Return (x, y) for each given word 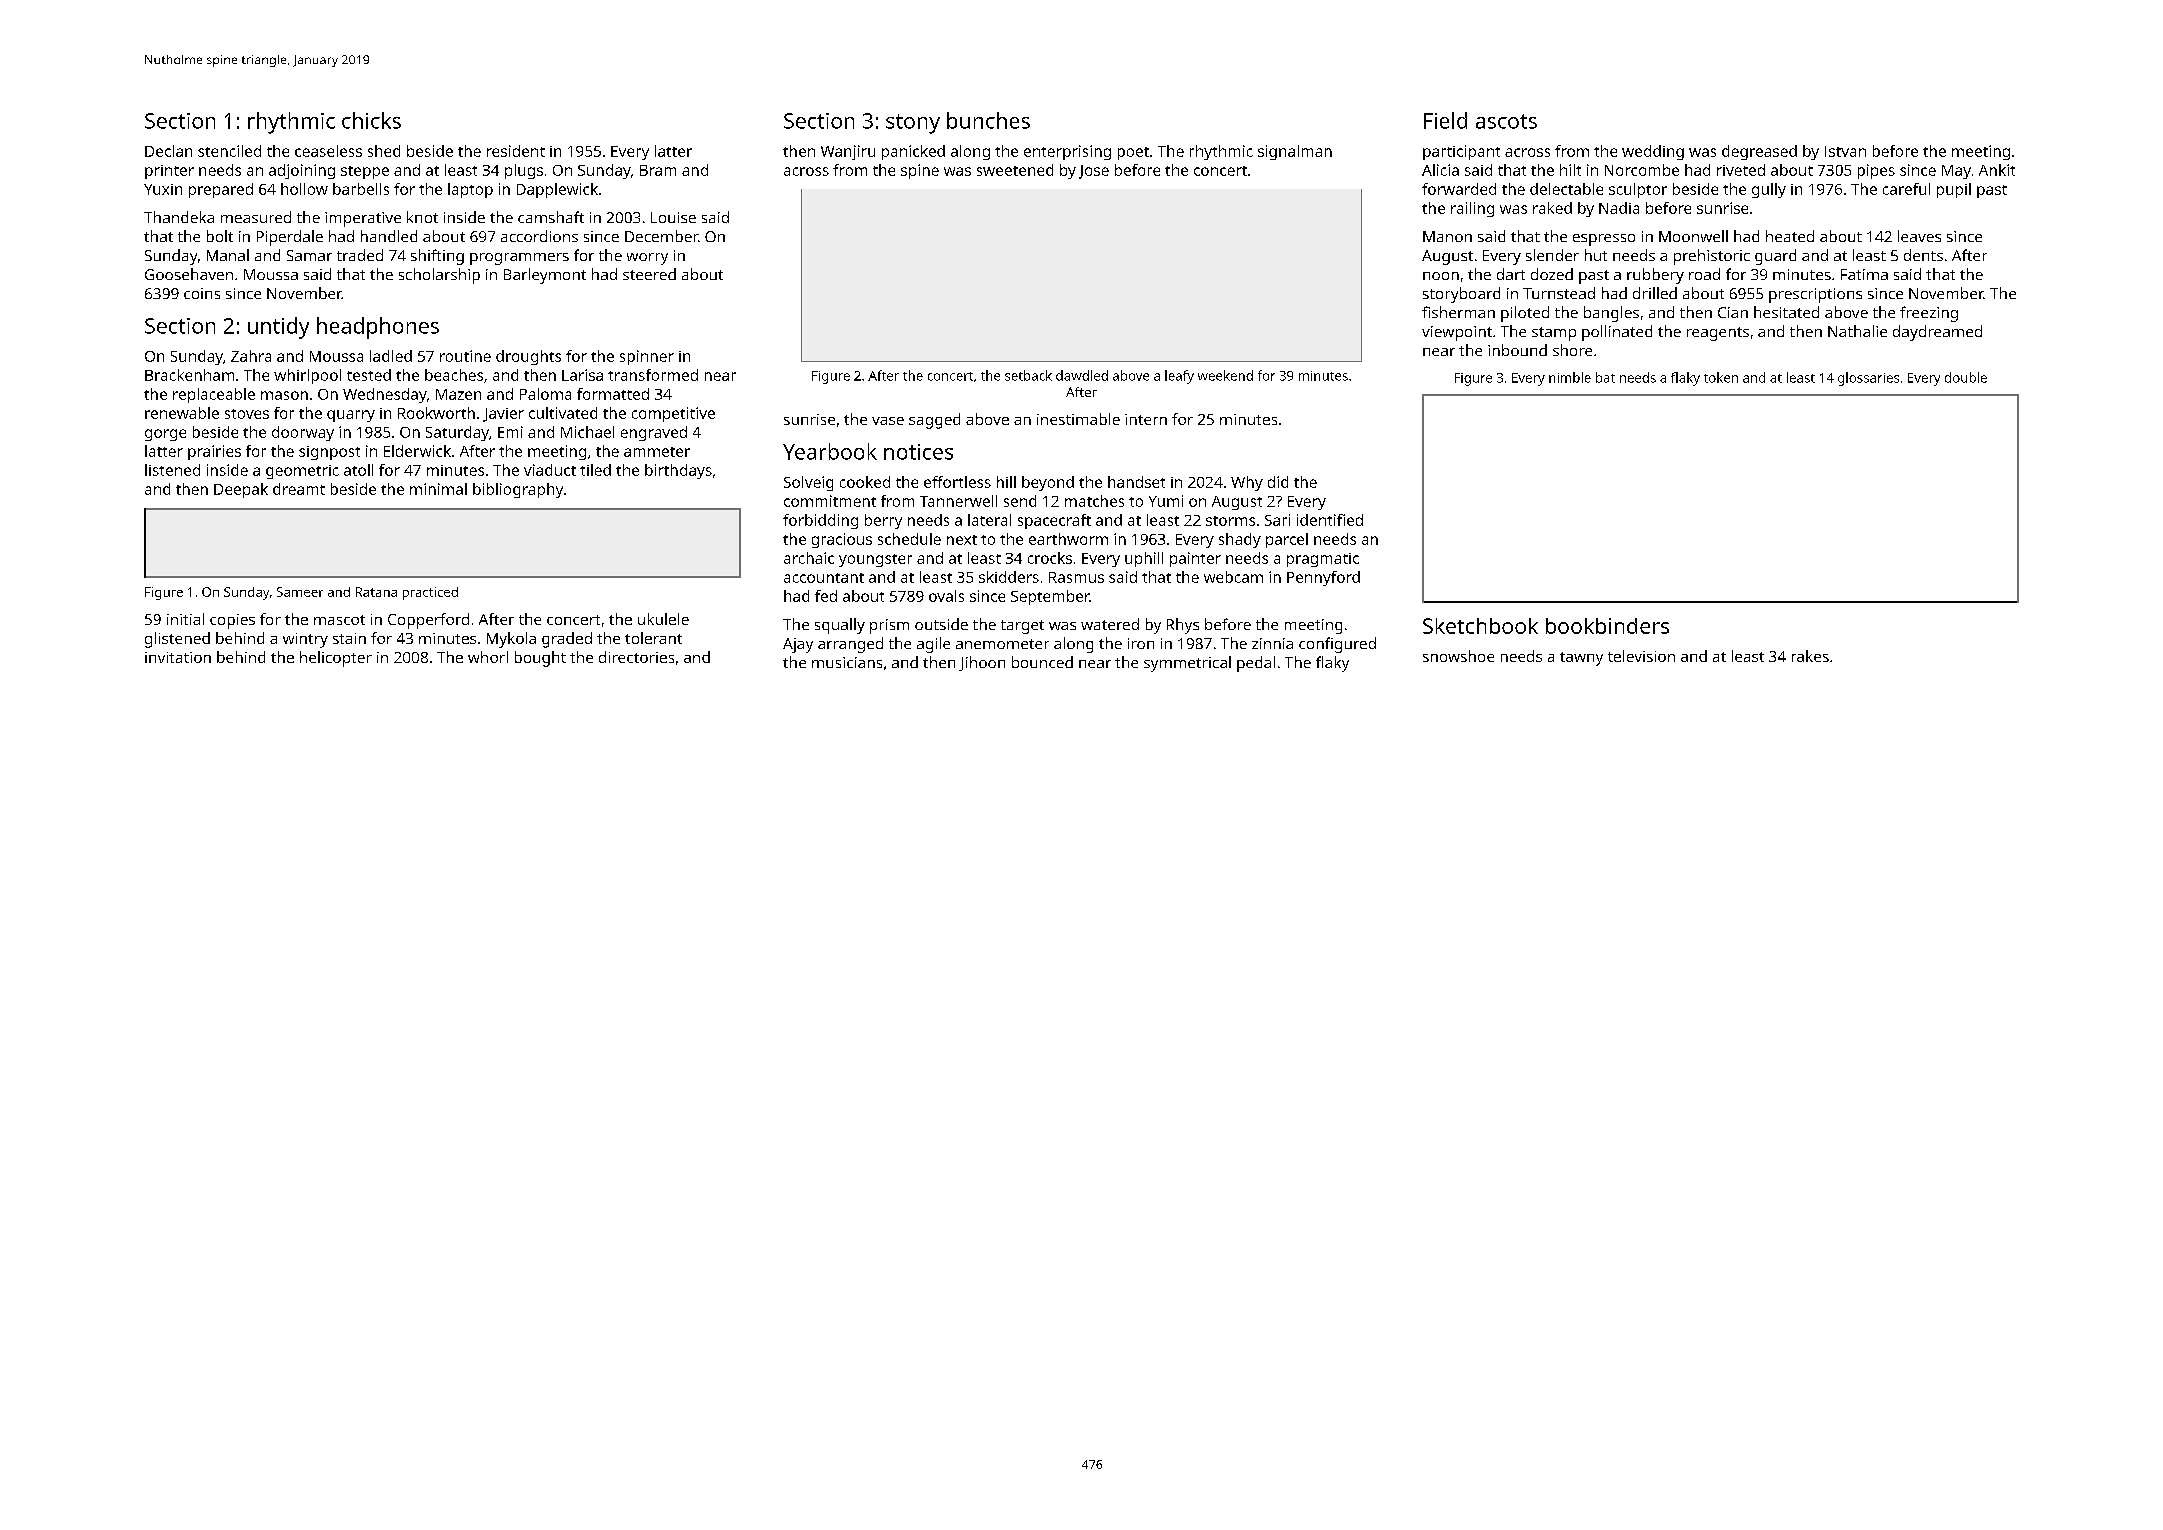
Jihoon (982, 663)
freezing (1929, 314)
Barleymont (545, 276)
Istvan (1845, 151)
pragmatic (1323, 560)
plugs (524, 171)
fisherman (1458, 312)
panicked (913, 152)
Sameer (300, 592)
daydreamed (1937, 333)
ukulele (663, 619)
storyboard (1461, 295)
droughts (528, 357)
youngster (875, 560)
